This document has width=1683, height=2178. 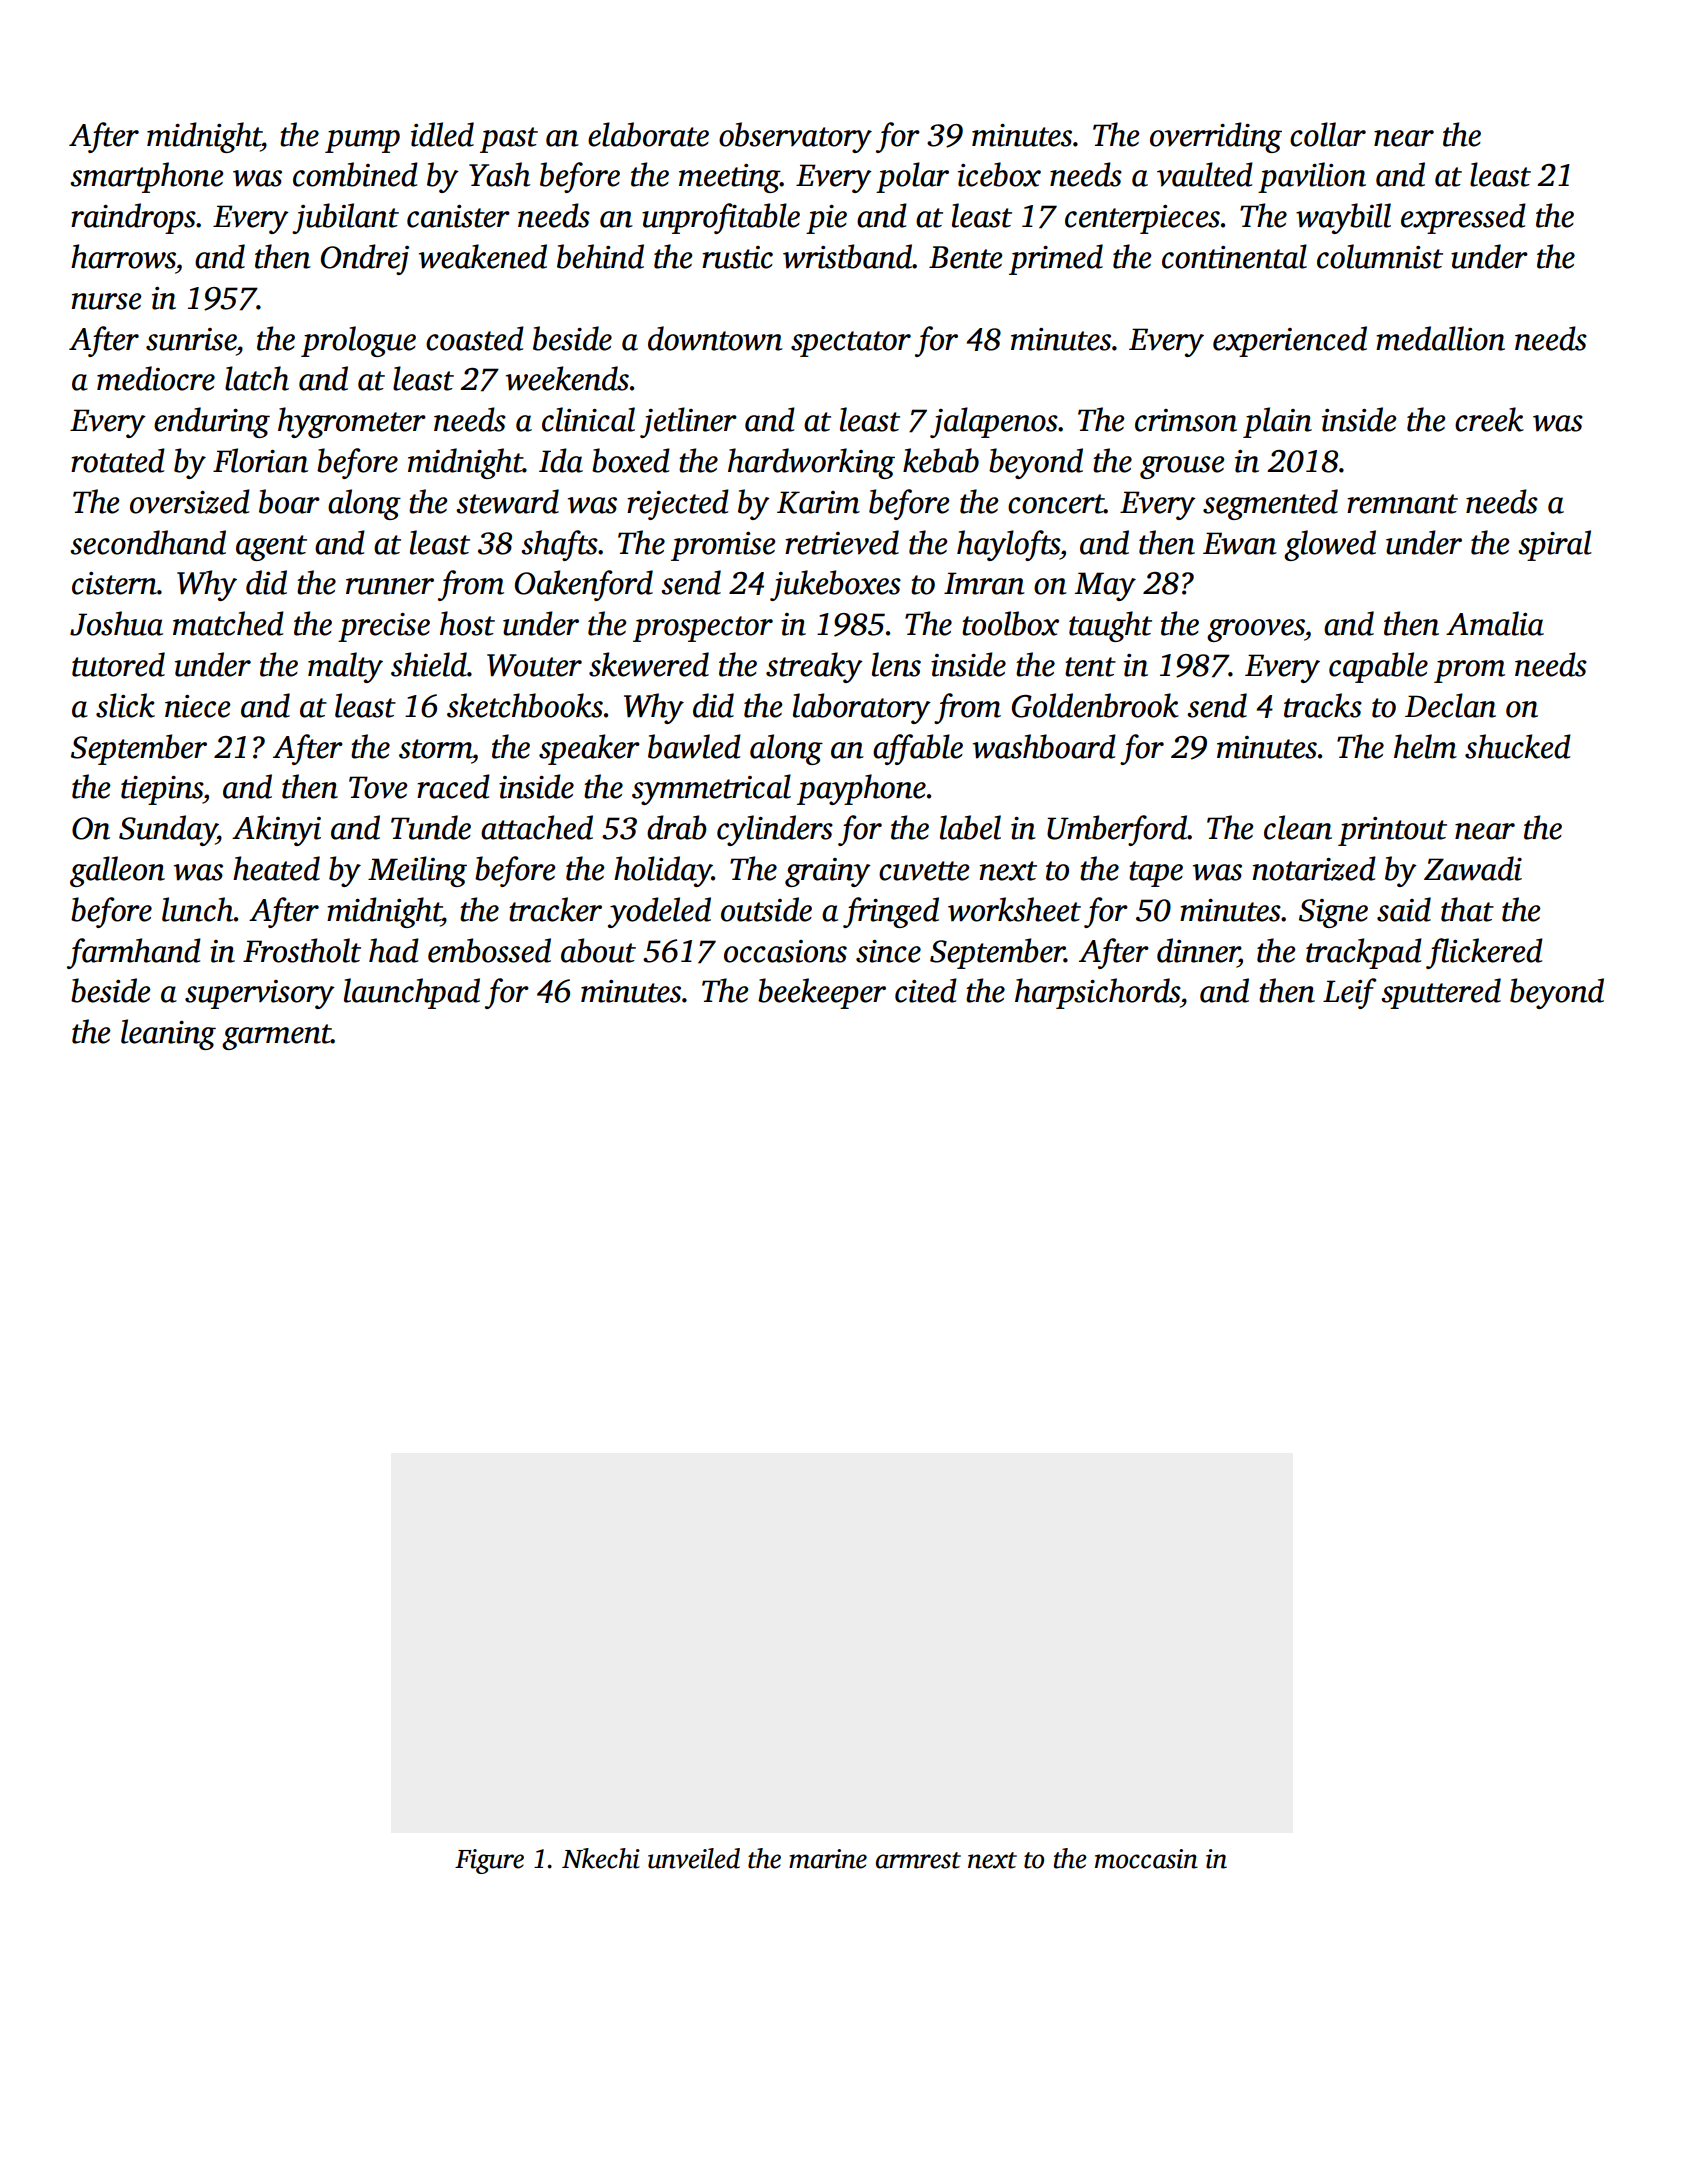 I want to click on garment, so click(x=276, y=1037).
